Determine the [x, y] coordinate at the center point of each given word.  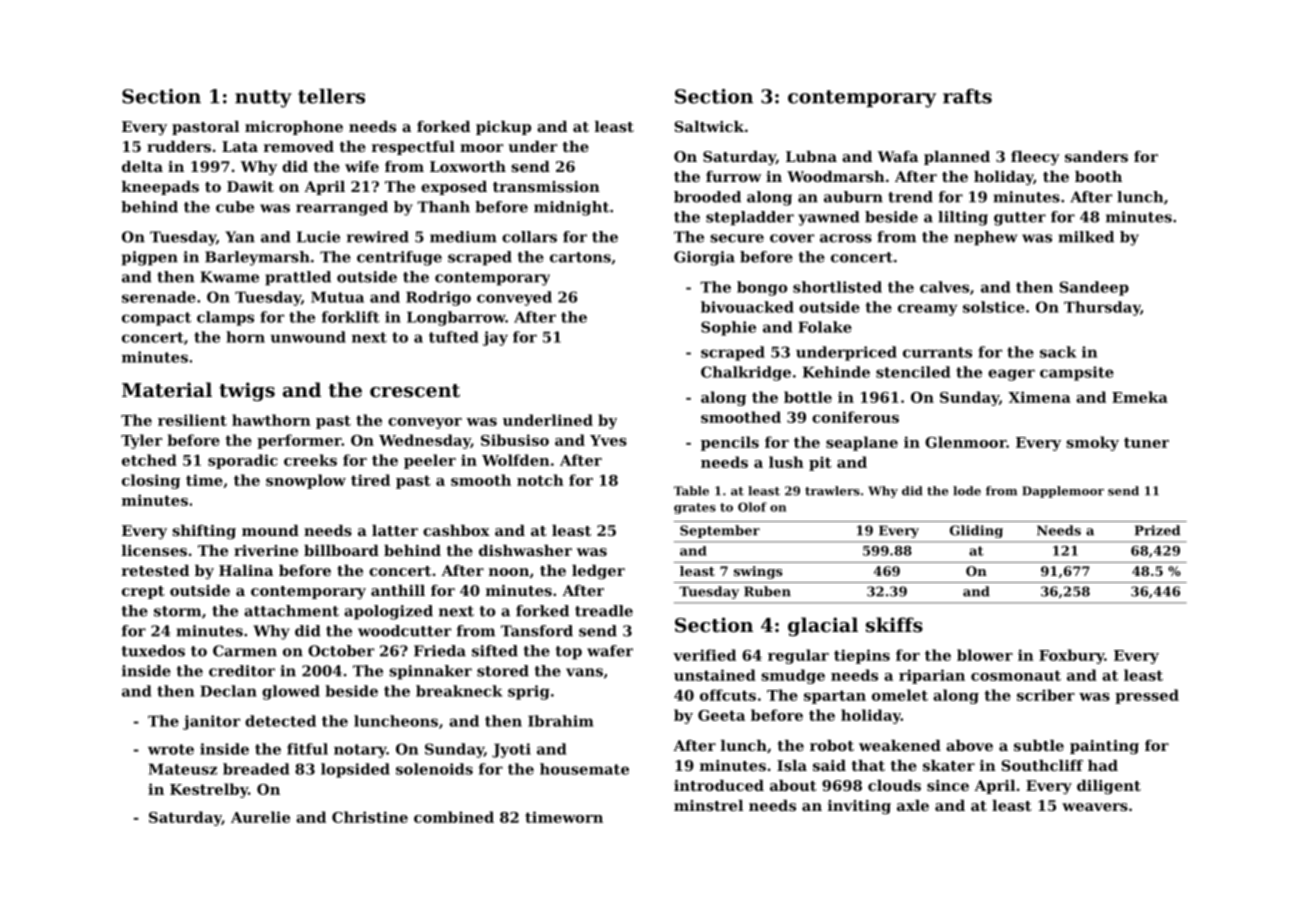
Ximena [1039, 397]
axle [913, 805]
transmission [546, 186]
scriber [1046, 695]
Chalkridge [746, 373]
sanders [1096, 156]
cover [792, 238]
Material [167, 389]
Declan [228, 691]
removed [299, 146]
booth [1098, 176]
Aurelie [260, 817]
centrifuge [399, 258]
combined [454, 817]
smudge [793, 676]
